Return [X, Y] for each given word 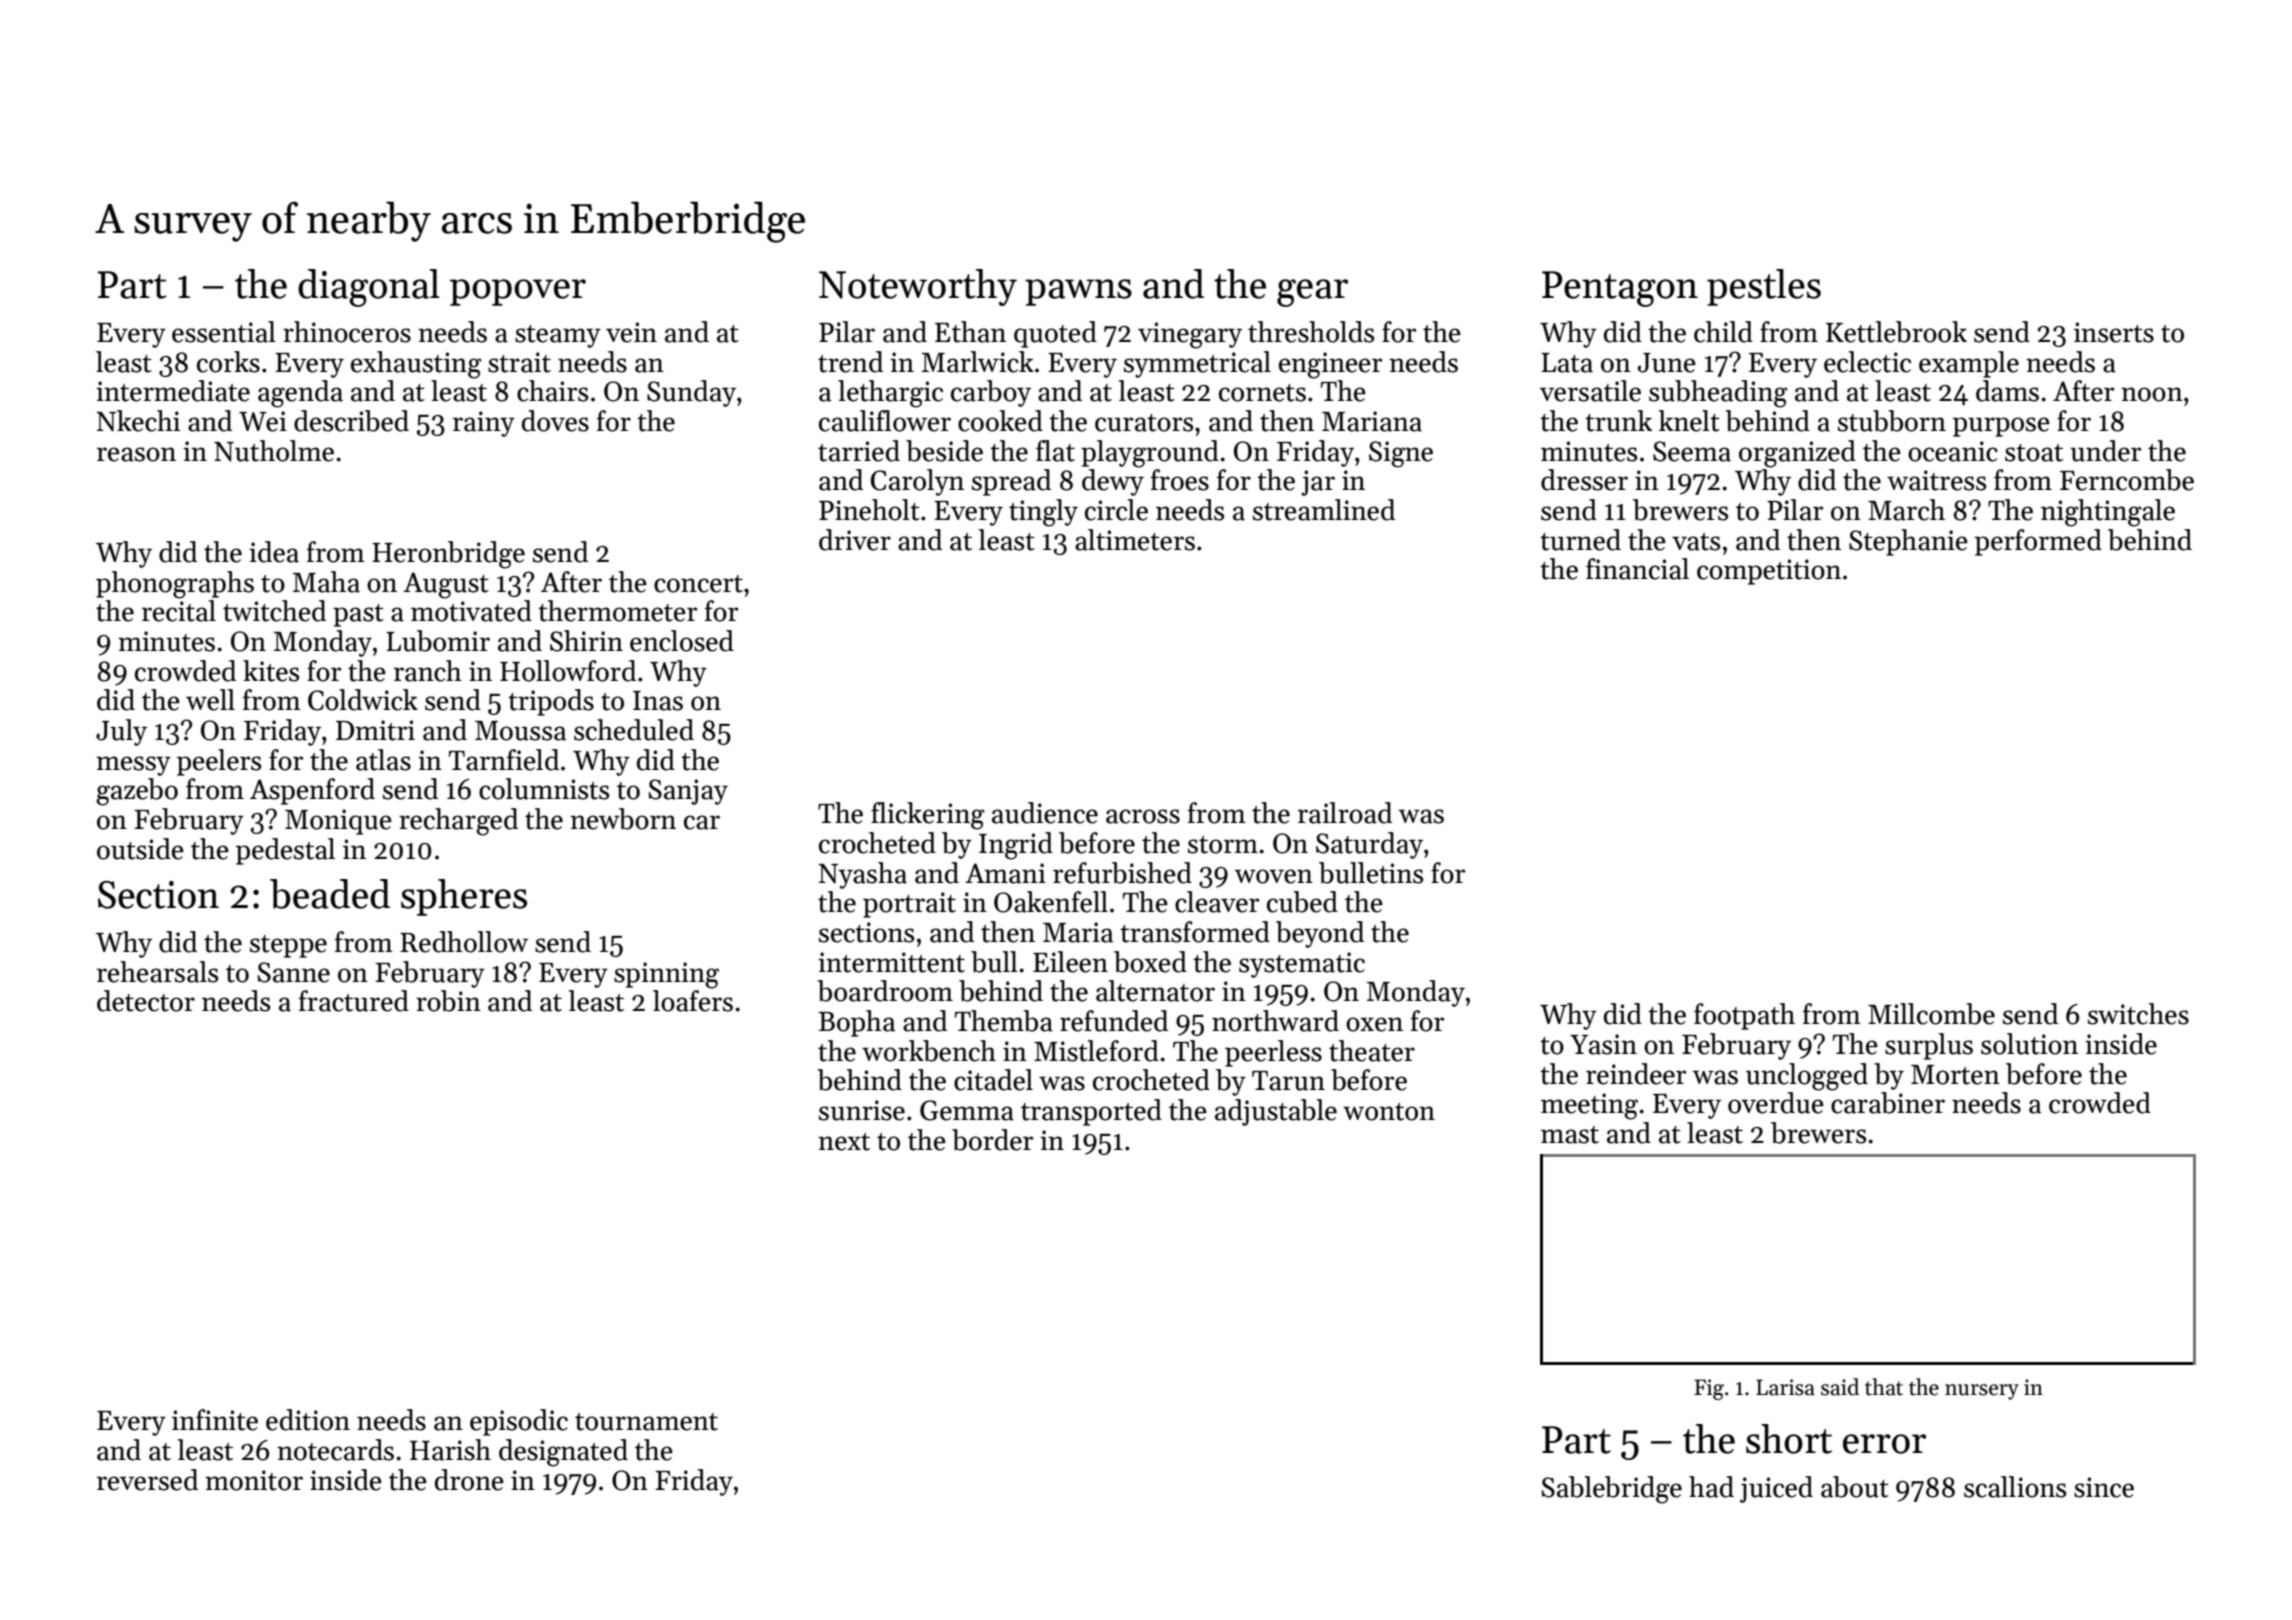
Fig [1709, 1389]
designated [563, 1453]
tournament [646, 1422]
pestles [1764, 287]
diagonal [369, 288]
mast [1570, 1135]
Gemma [967, 1110]
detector [146, 1001]
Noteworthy [918, 287]
